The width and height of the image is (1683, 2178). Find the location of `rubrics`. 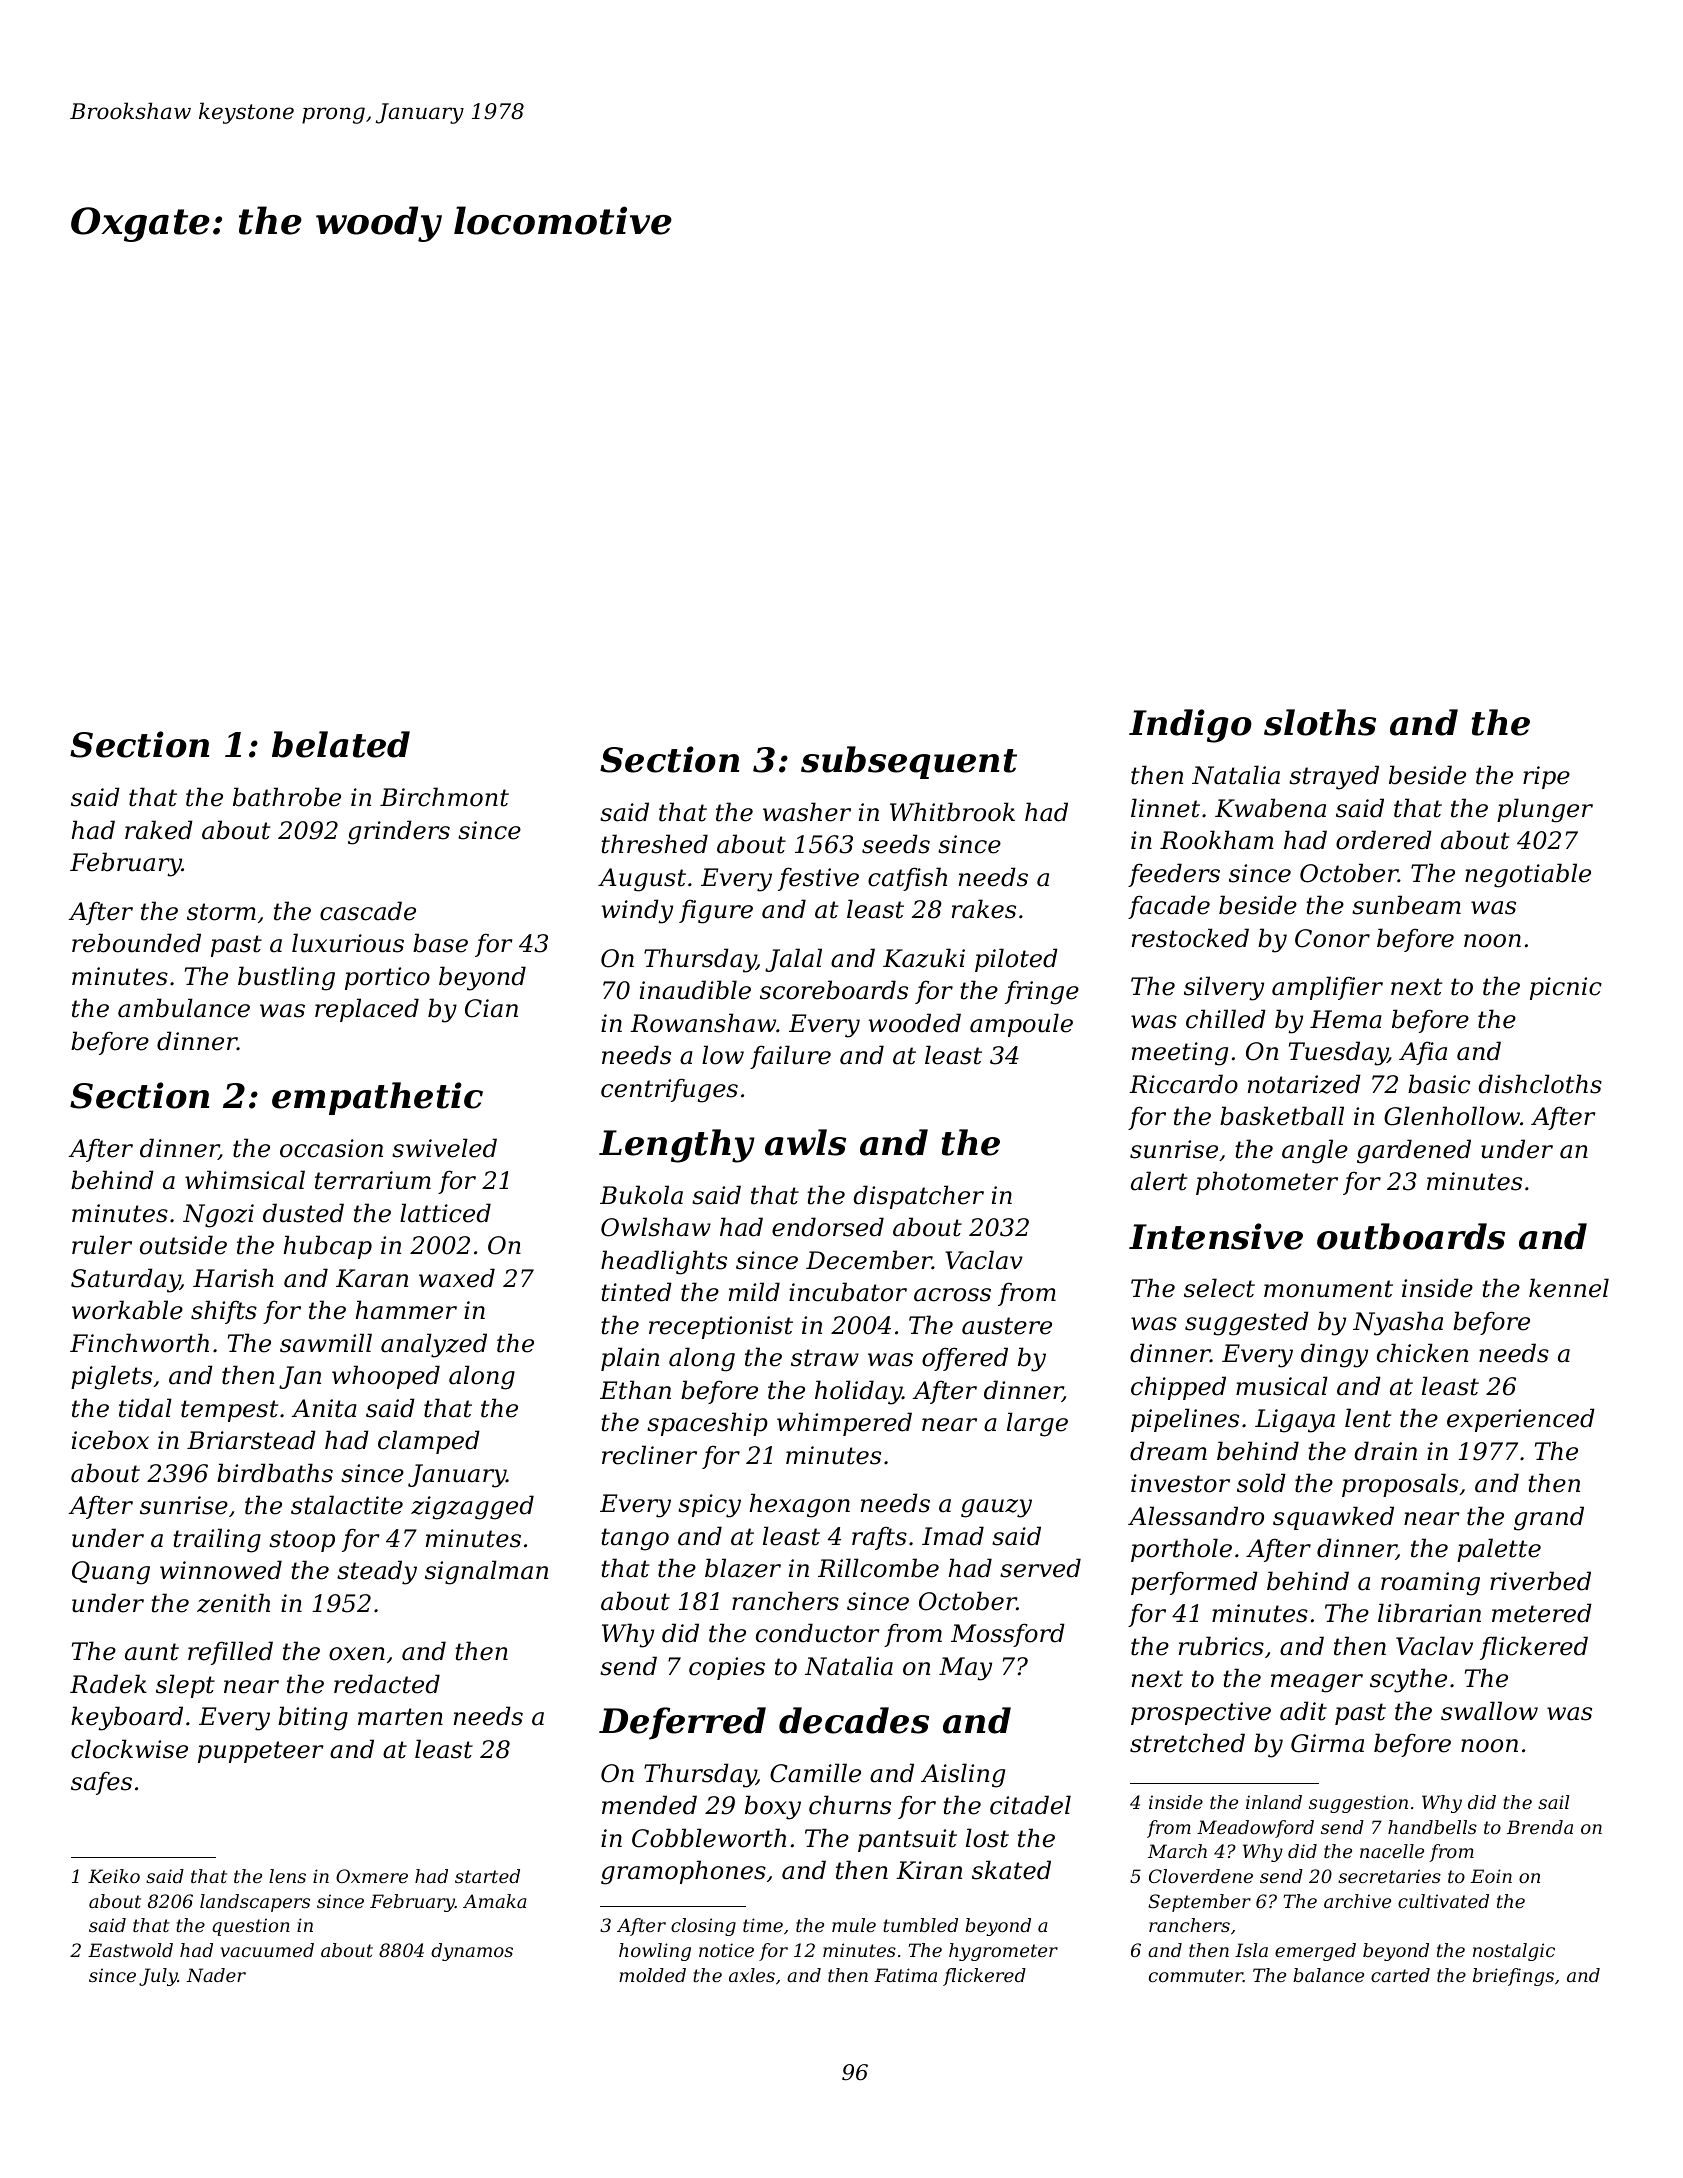

rubrics is located at coordinates (1221, 1646).
